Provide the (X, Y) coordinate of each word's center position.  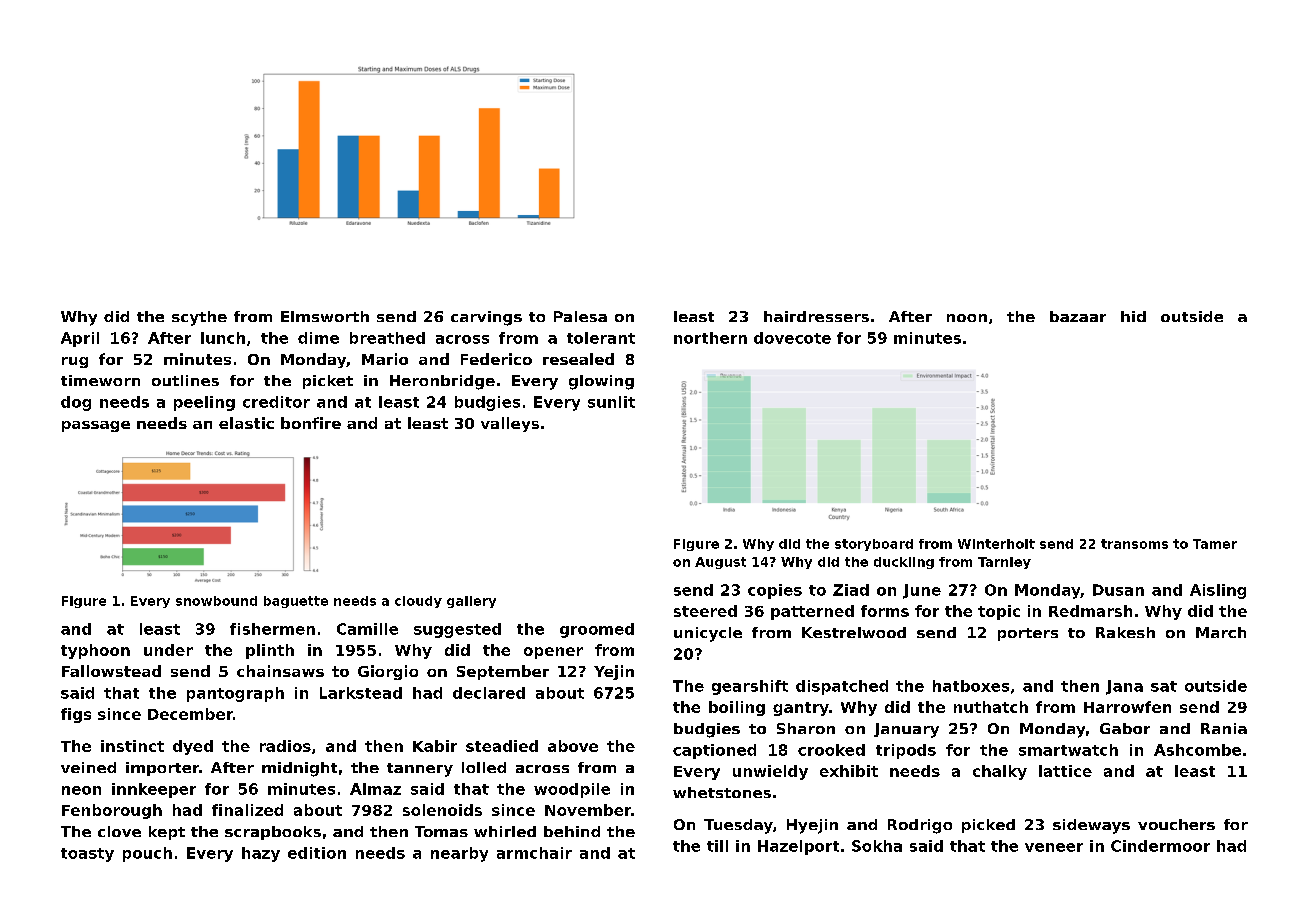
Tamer (1215, 544)
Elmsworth (325, 316)
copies (775, 591)
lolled (484, 767)
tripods (906, 751)
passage (96, 426)
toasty (87, 855)
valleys (510, 424)
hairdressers (816, 316)
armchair (534, 853)
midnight (299, 769)
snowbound (216, 601)
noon (967, 318)
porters (1028, 634)
